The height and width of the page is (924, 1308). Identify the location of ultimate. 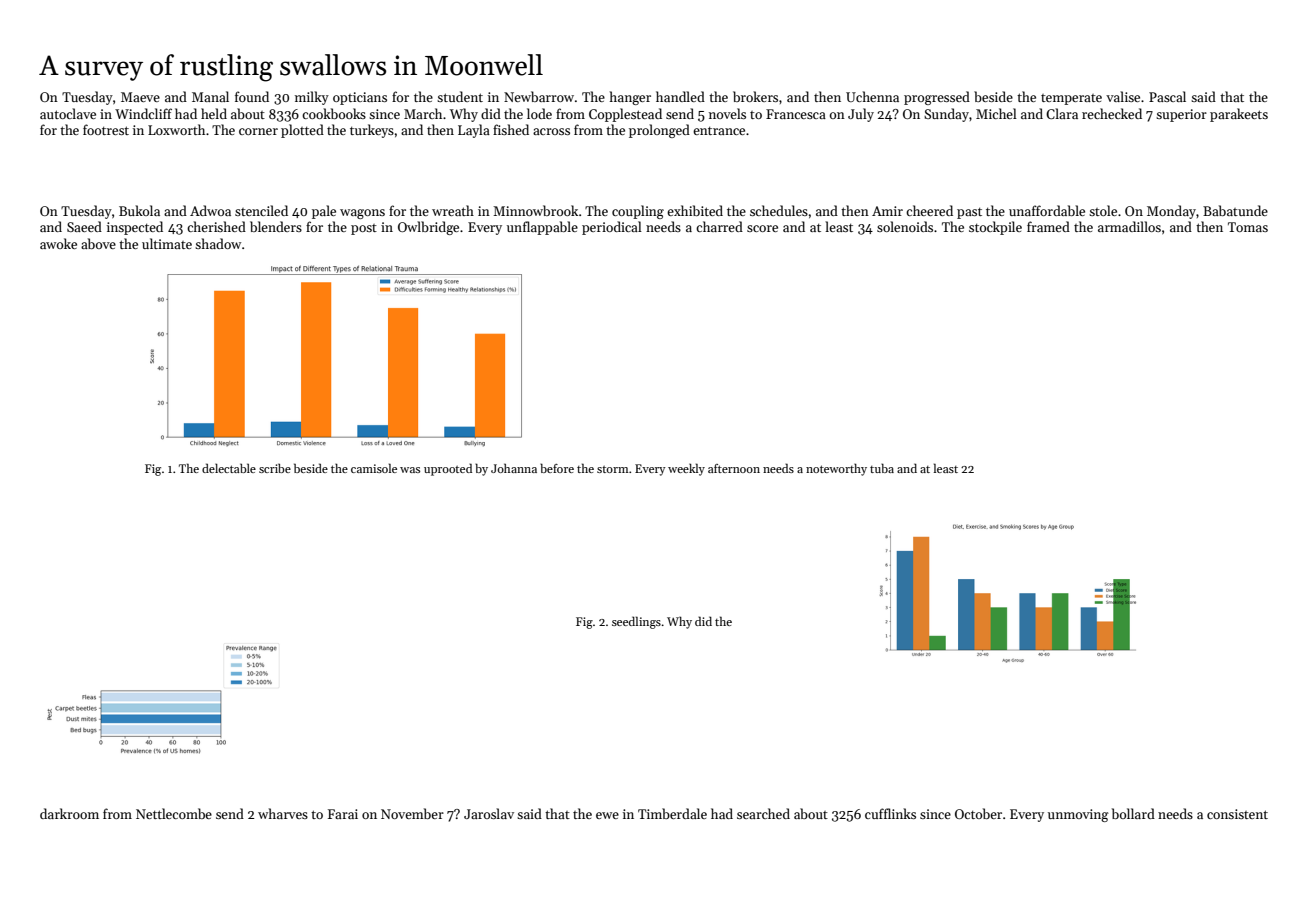
(167, 243).
